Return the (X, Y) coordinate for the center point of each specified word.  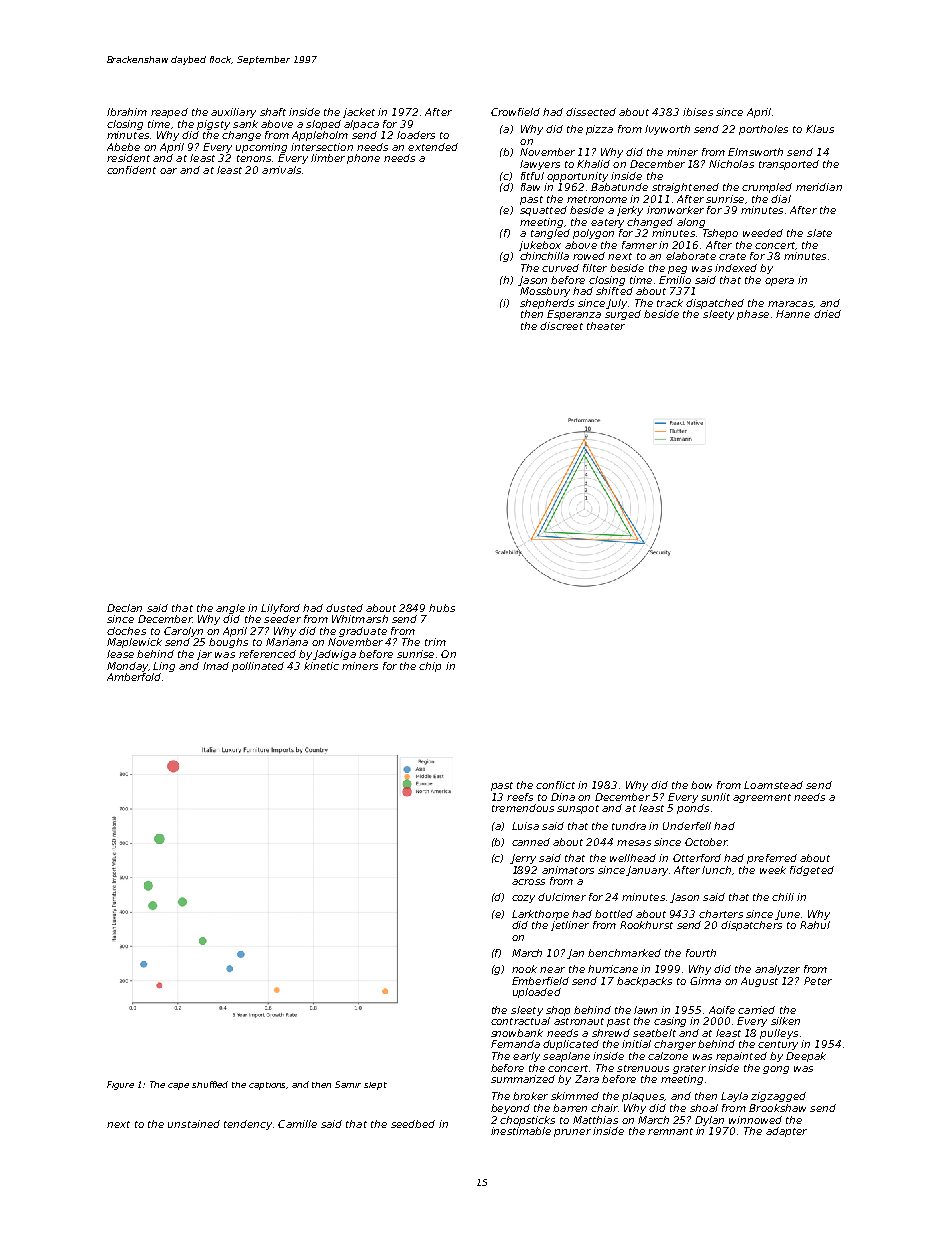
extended (433, 147)
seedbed (413, 1124)
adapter (786, 1132)
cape (178, 1086)
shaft (273, 112)
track (670, 303)
